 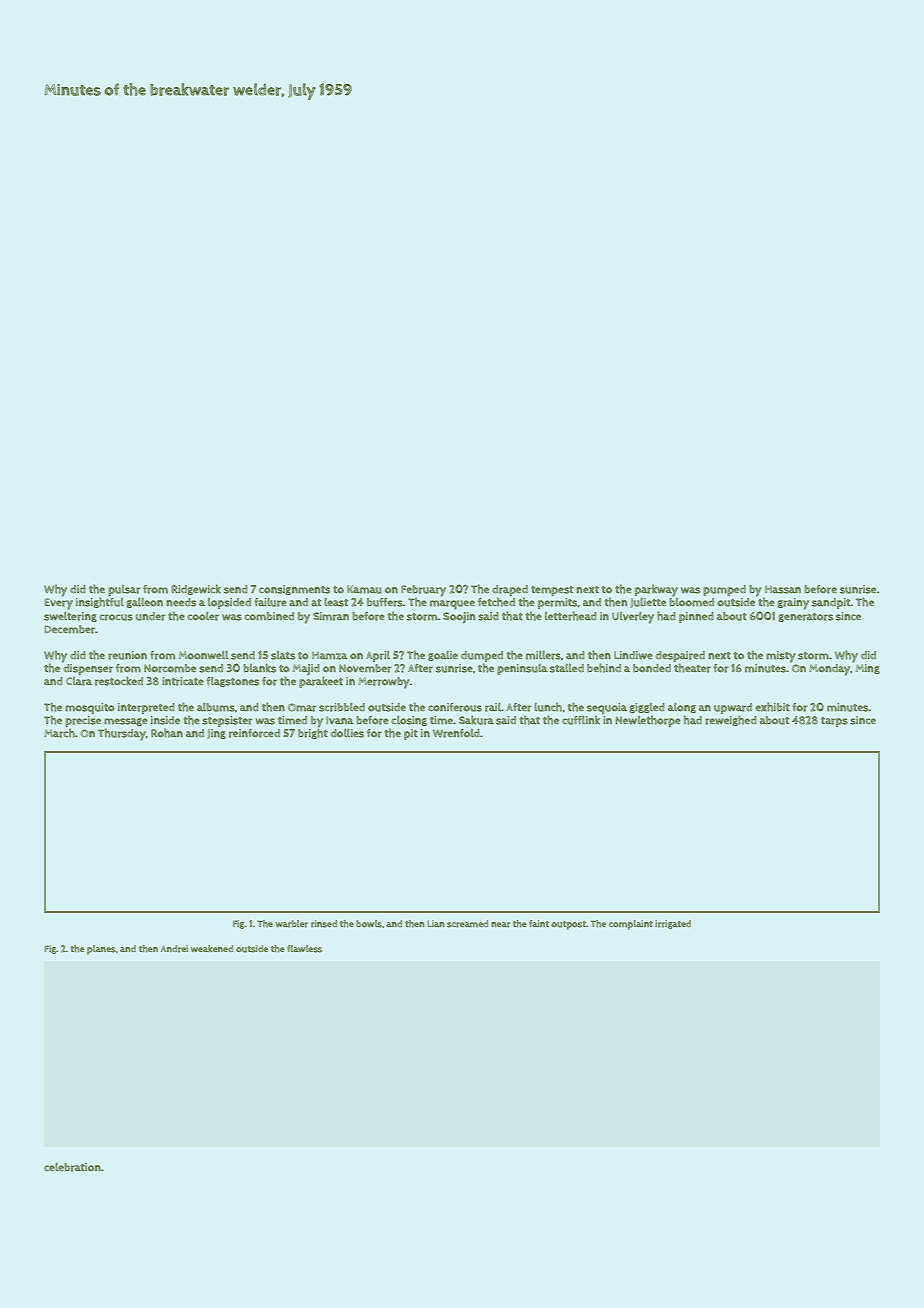 What do you see at coordinates (364, 589) in the page?
I see `Kamau` at bounding box center [364, 589].
